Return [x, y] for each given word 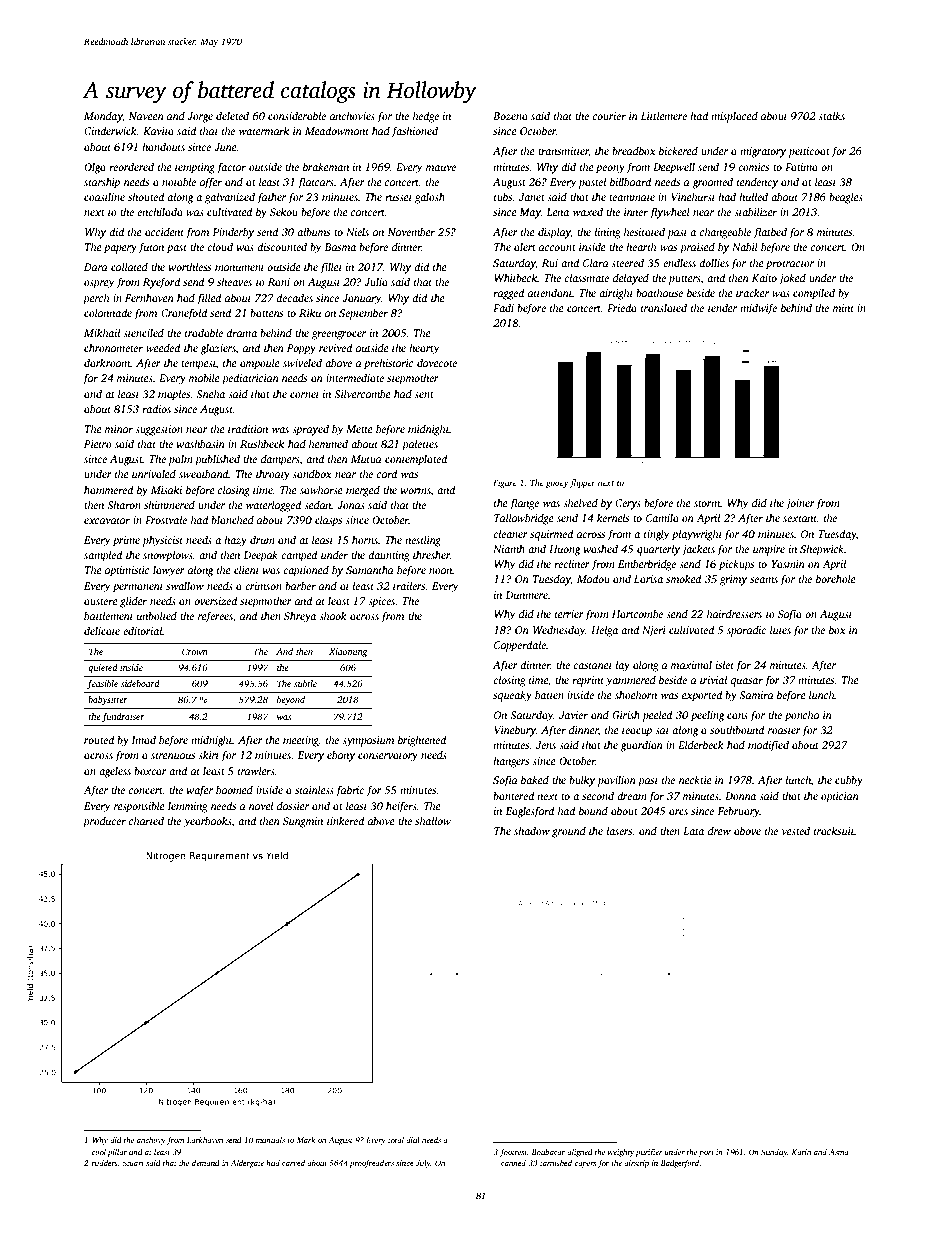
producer [104, 822]
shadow [532, 830]
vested [796, 830]
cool [99, 1152]
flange [524, 504]
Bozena [510, 116]
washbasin [201, 443]
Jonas [351, 505]
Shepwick [822, 550]
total [396, 1140]
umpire [769, 550]
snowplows [168, 556]
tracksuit [834, 830]
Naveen [146, 116]
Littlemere [664, 115]
